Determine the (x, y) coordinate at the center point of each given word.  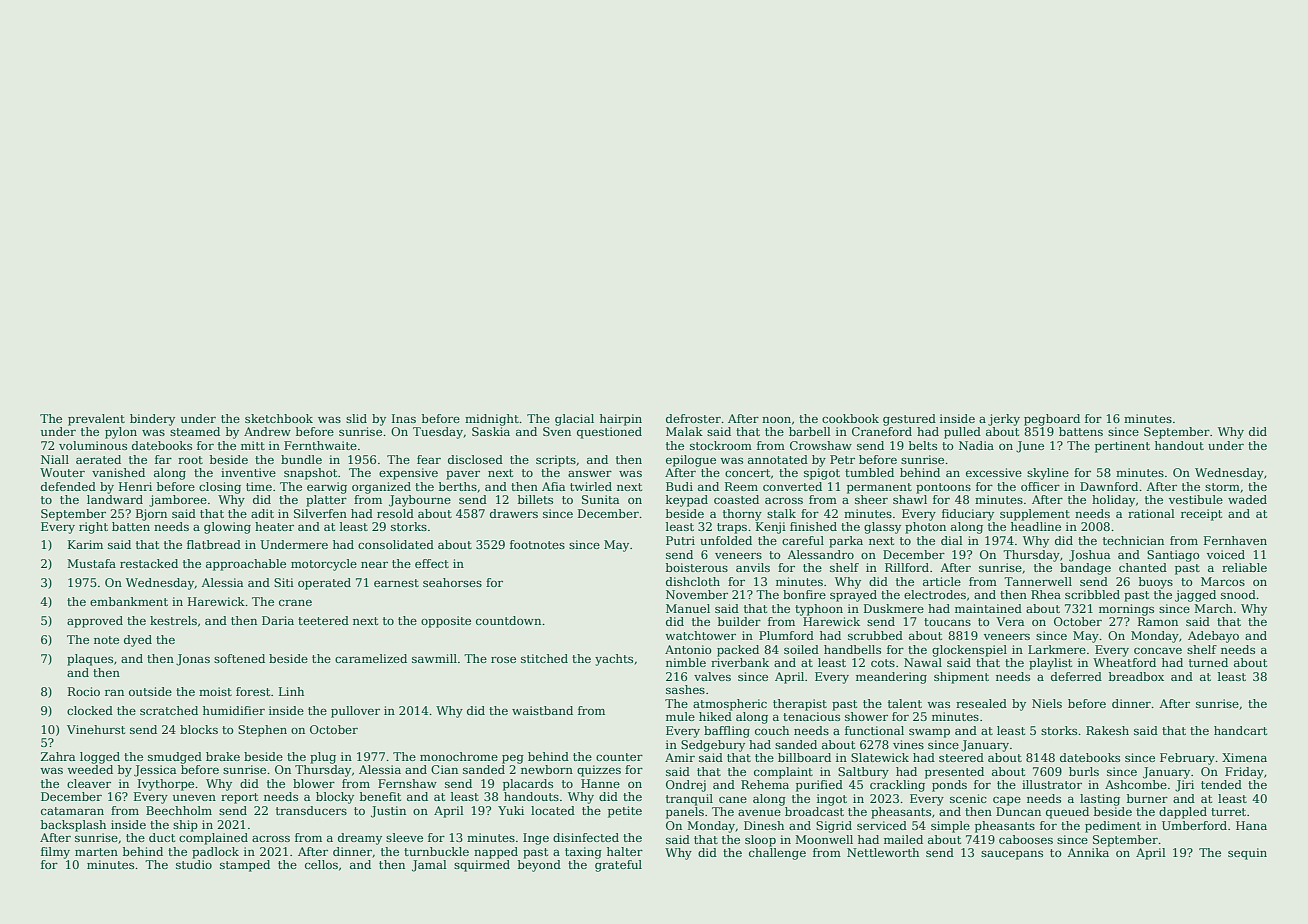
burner (1147, 798)
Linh (291, 691)
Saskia (491, 431)
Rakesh (1107, 730)
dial (952, 540)
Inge (536, 839)
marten (96, 852)
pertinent (1122, 447)
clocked (90, 710)
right (93, 528)
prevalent (96, 420)
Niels (1047, 703)
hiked (715, 716)
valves (712, 676)
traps (732, 528)
